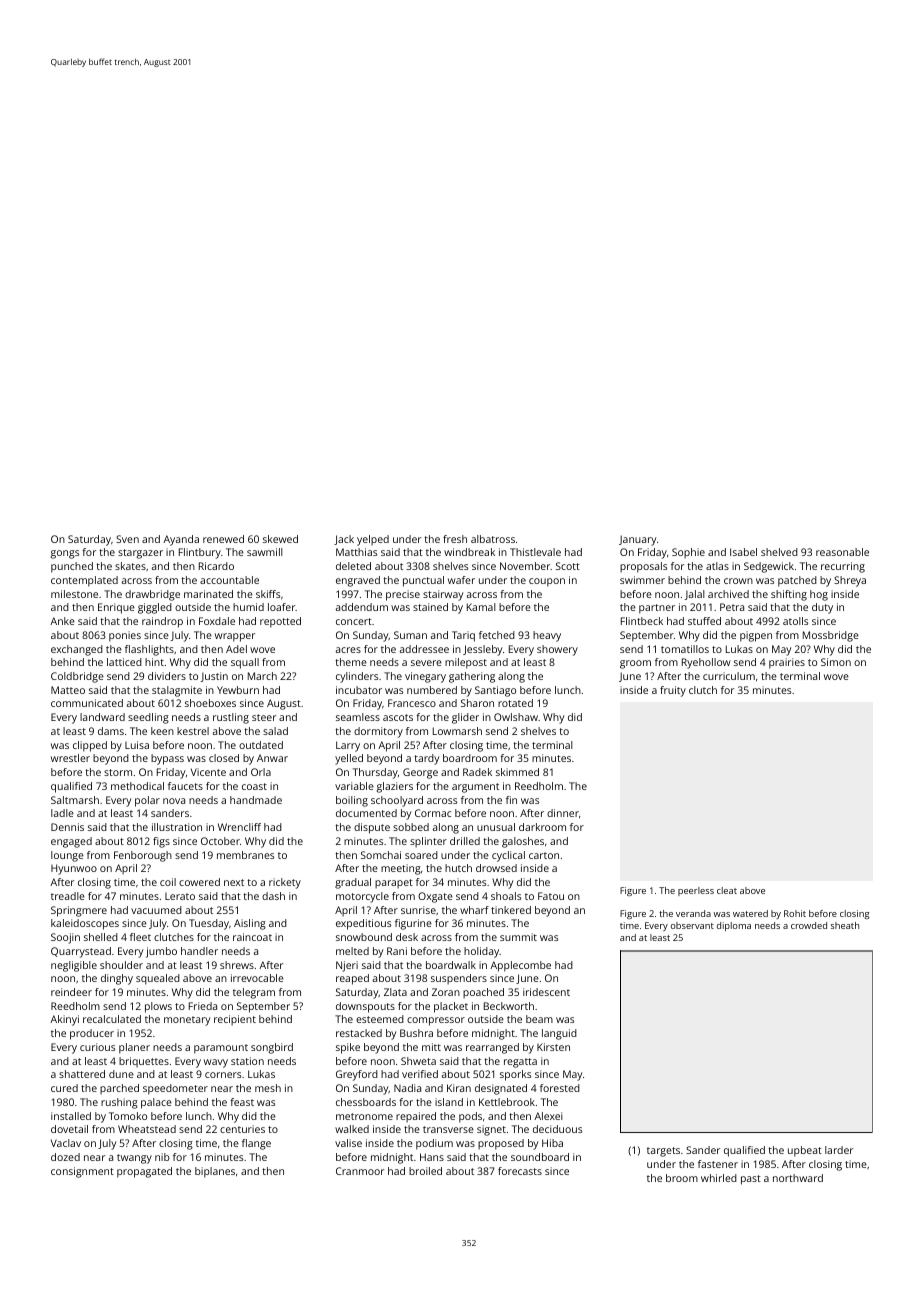 This screenshot has height=1308, width=924. What do you see at coordinates (223, 539) in the screenshot?
I see `renewed` at bounding box center [223, 539].
